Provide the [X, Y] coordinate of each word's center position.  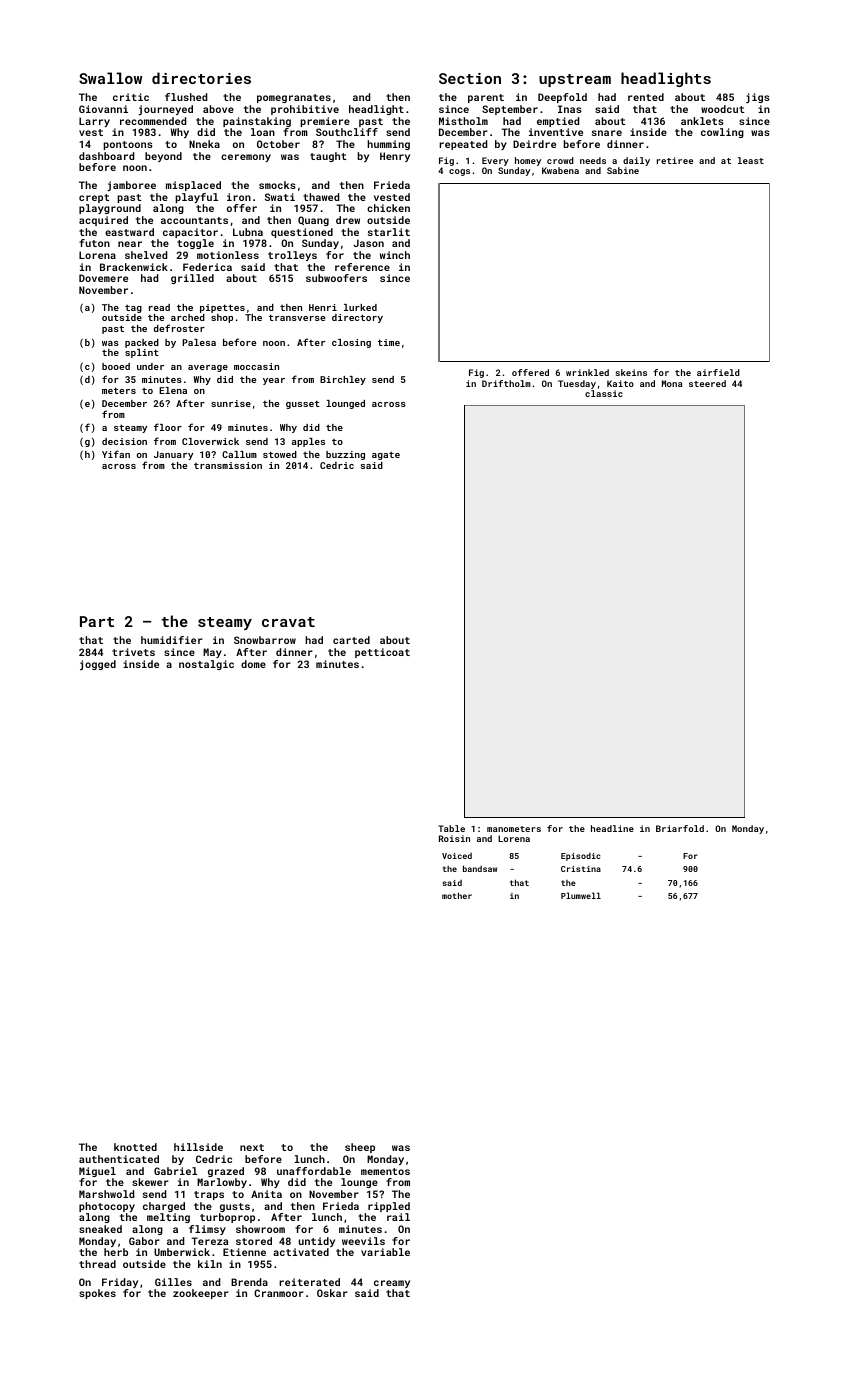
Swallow [110, 78]
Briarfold [680, 828]
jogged [98, 665]
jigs [758, 98]
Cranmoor [279, 1293]
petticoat [382, 653]
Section [470, 78]
